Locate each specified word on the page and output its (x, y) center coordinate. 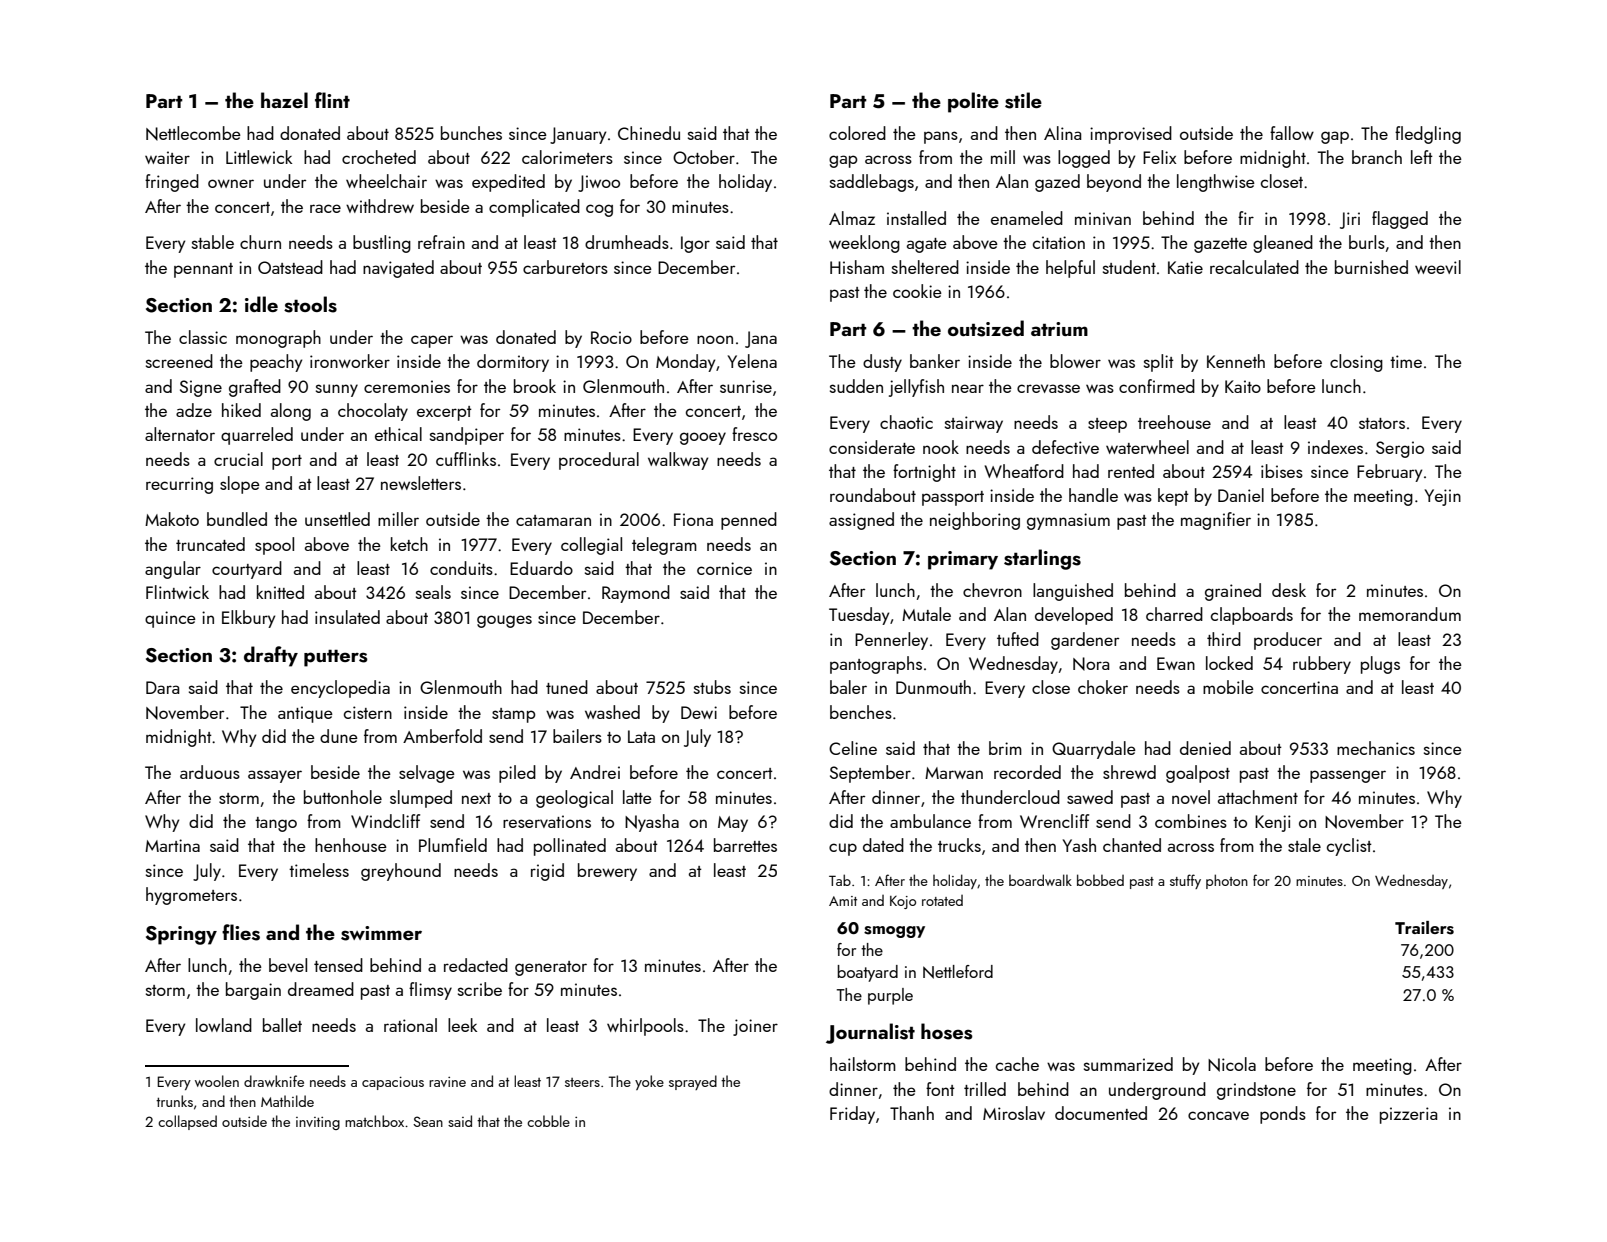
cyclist (1349, 847)
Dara (162, 687)
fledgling (1428, 135)
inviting (318, 1123)
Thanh (912, 1113)
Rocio (611, 337)
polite (973, 102)
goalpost (1198, 774)
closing (1356, 363)
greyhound (401, 872)
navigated (398, 269)
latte (637, 797)
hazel (284, 100)
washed (612, 712)
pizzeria (1408, 1115)
